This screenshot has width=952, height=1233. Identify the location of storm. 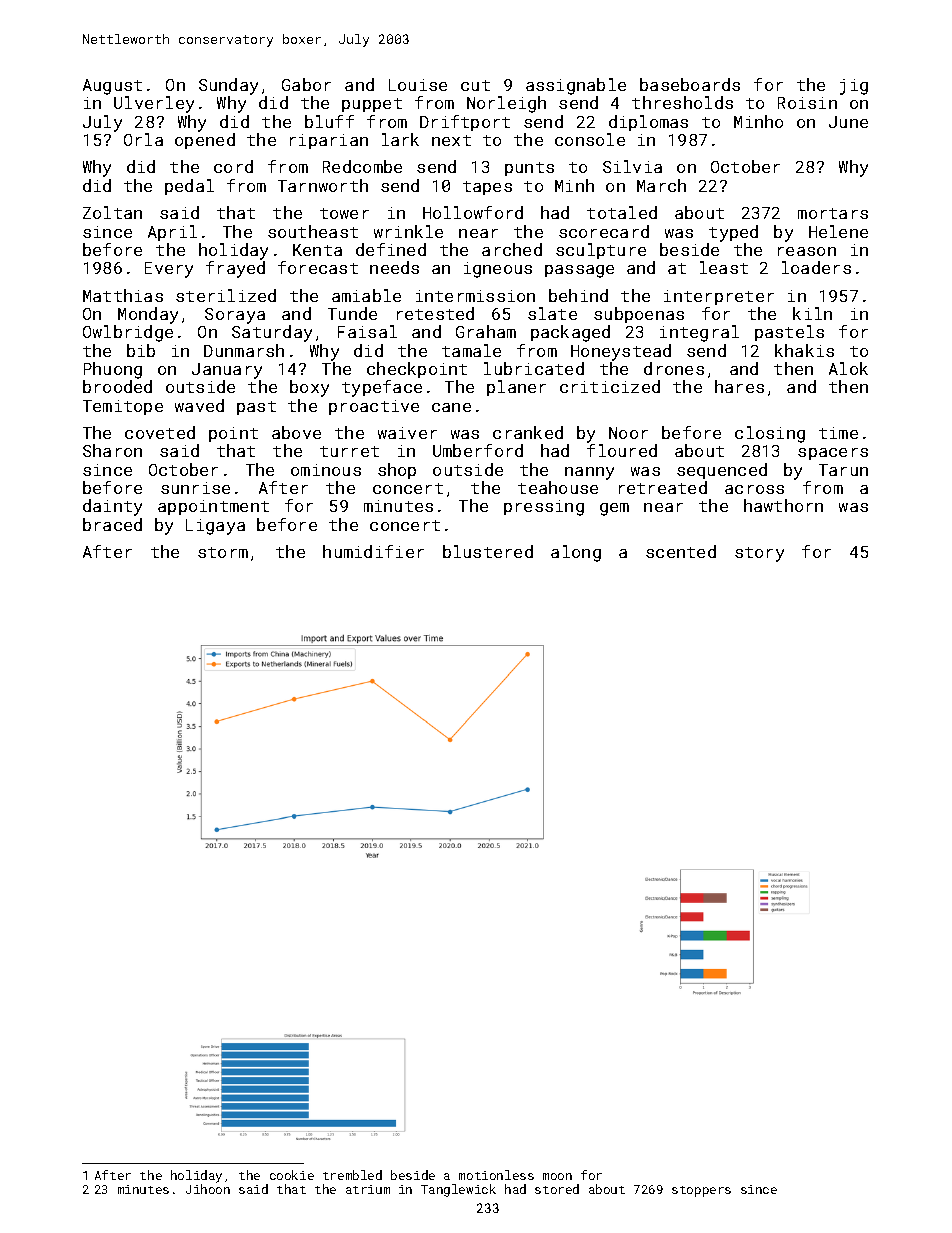
(223, 552).
